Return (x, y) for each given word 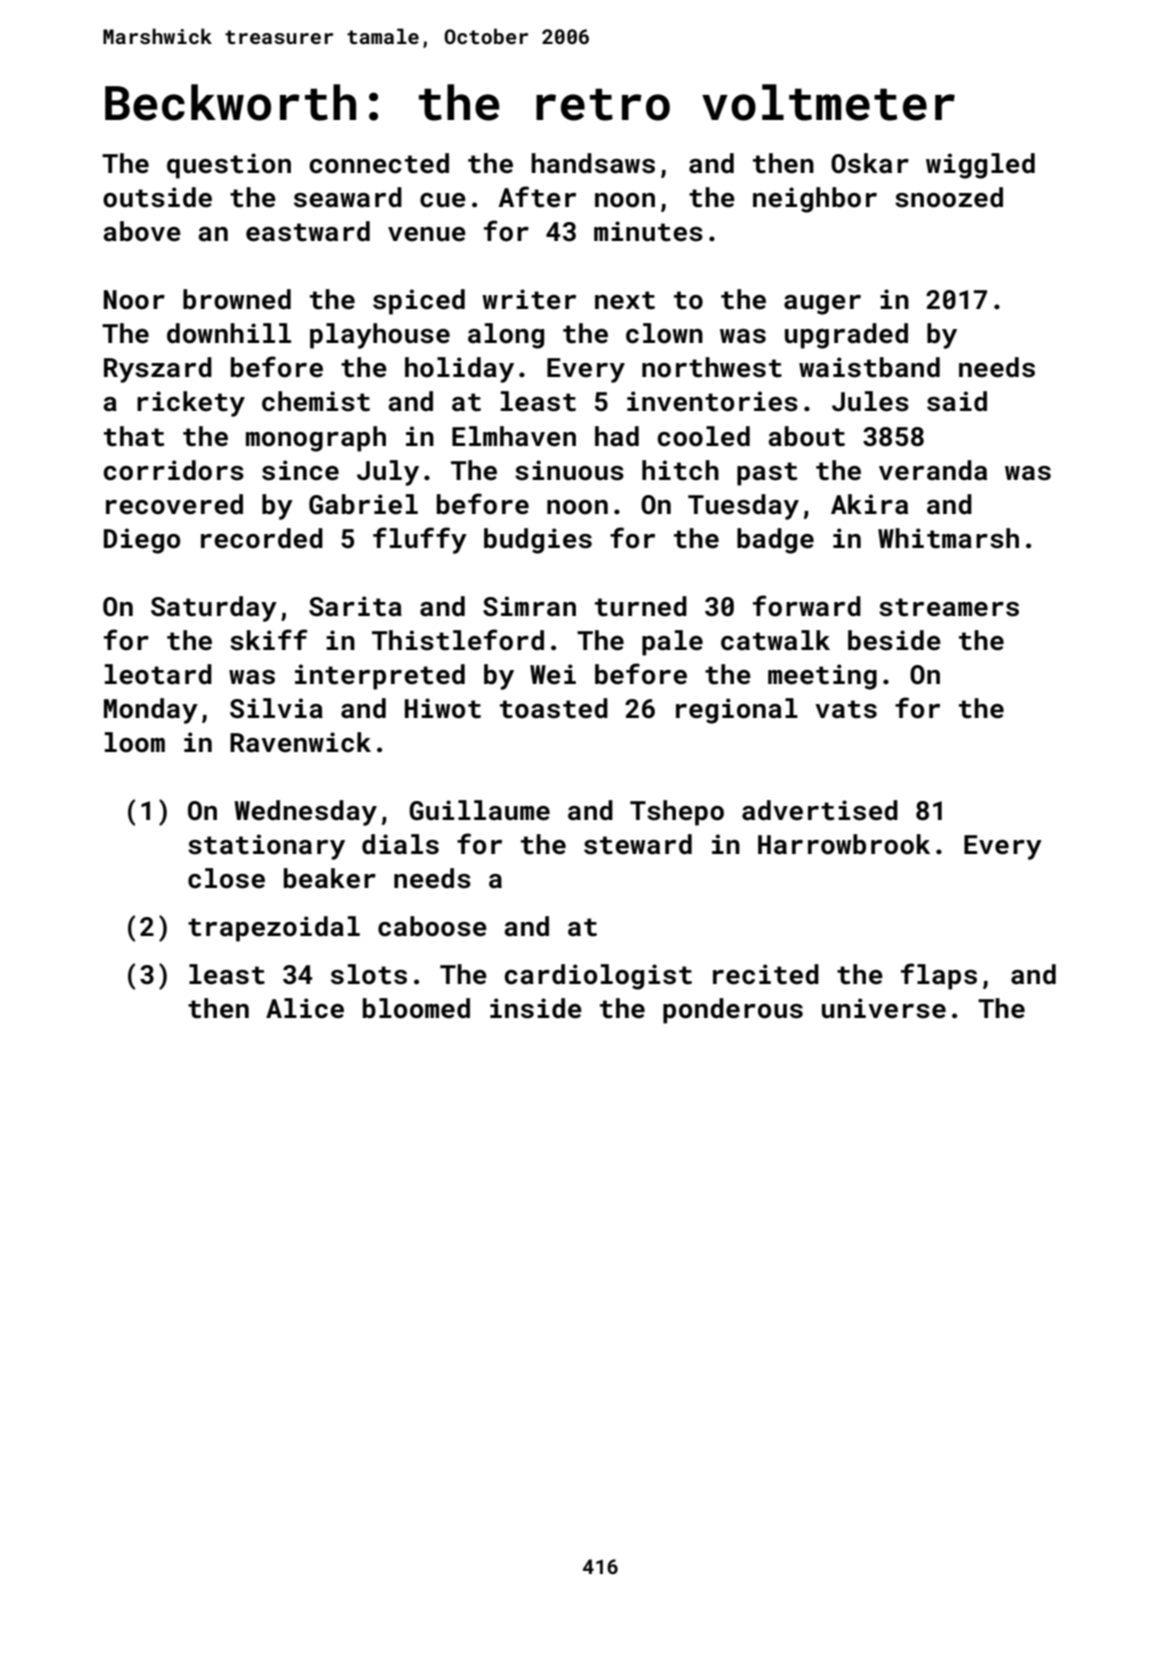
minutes (648, 231)
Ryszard (158, 370)
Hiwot (443, 708)
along (506, 336)
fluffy (420, 540)
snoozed (949, 197)
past (767, 474)
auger (822, 305)
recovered (174, 504)
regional (737, 711)
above (142, 231)
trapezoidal (274, 929)
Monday (151, 711)
